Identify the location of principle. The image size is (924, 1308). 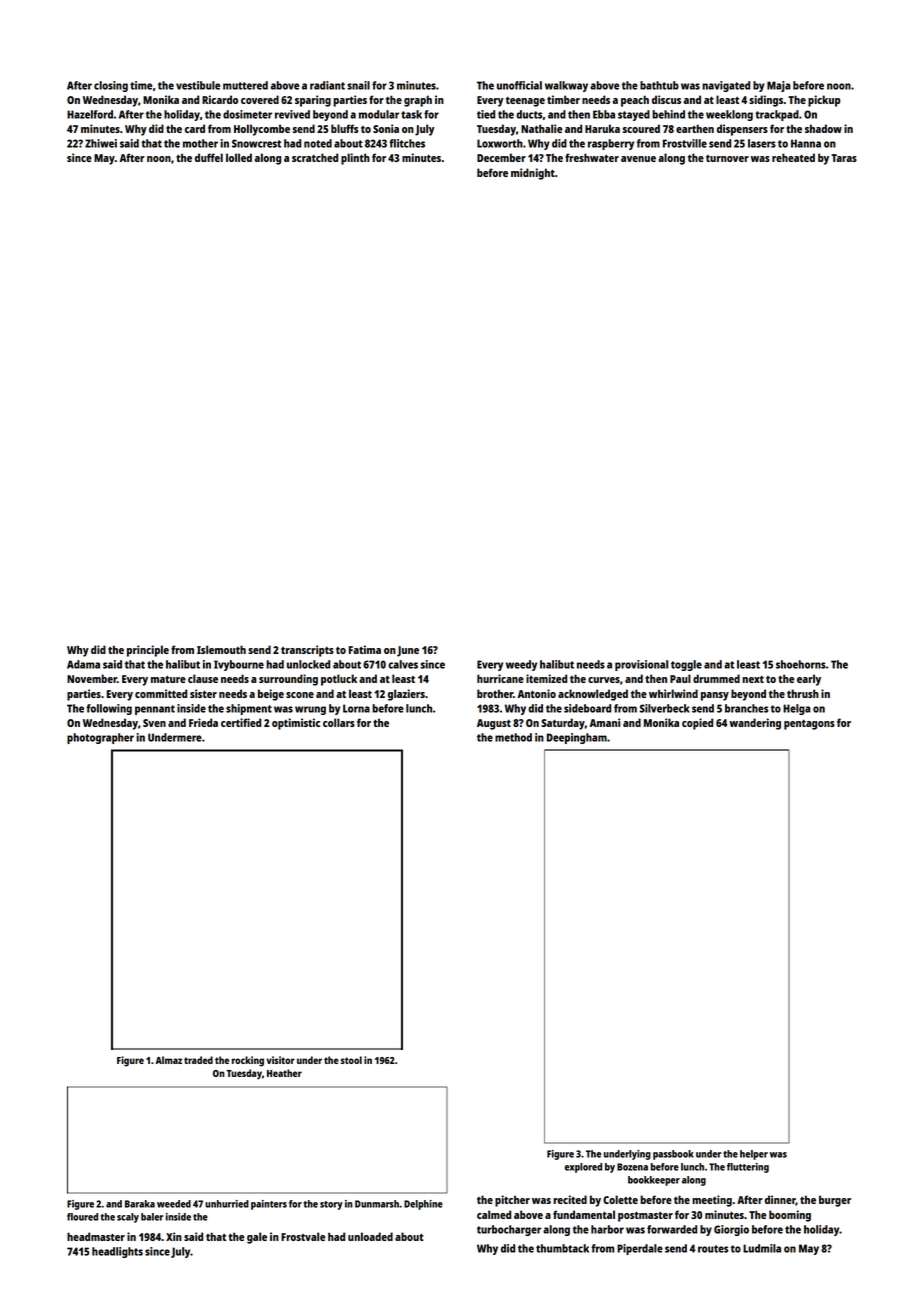
(148, 651).
